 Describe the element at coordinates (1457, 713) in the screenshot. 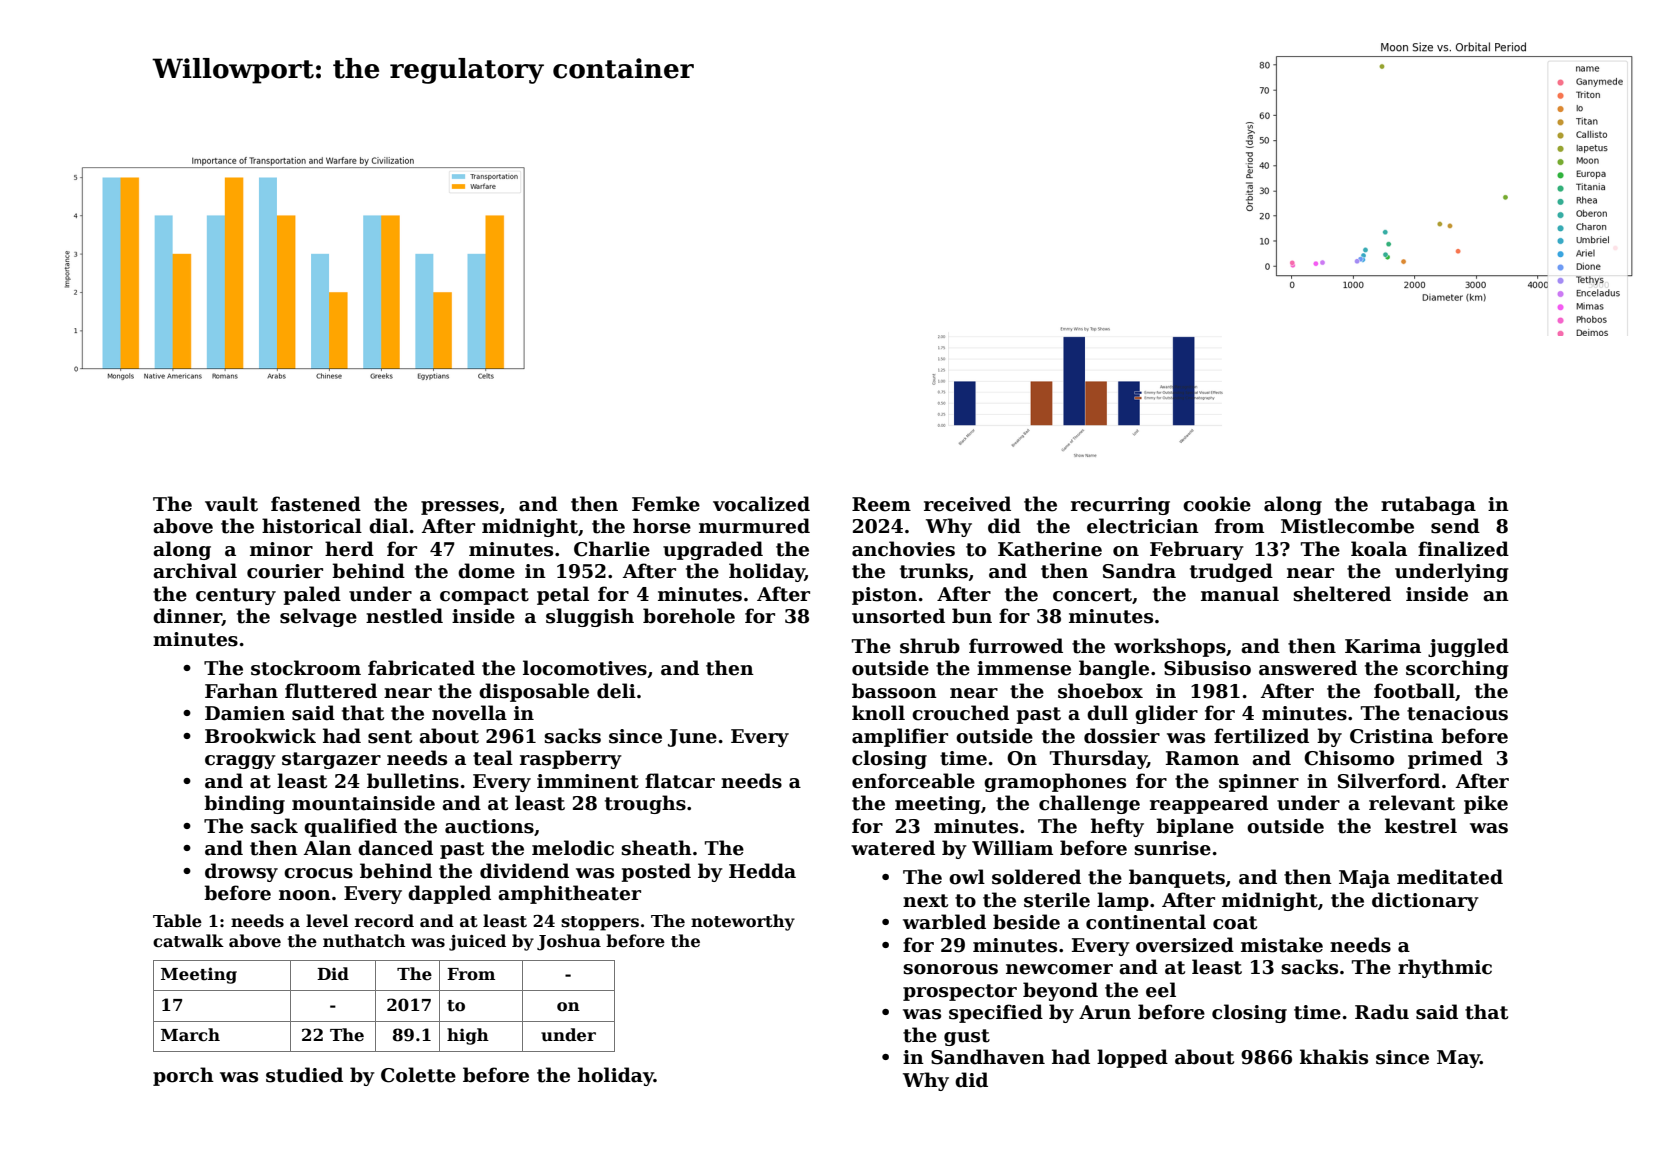

I see `tenacious` at that location.
